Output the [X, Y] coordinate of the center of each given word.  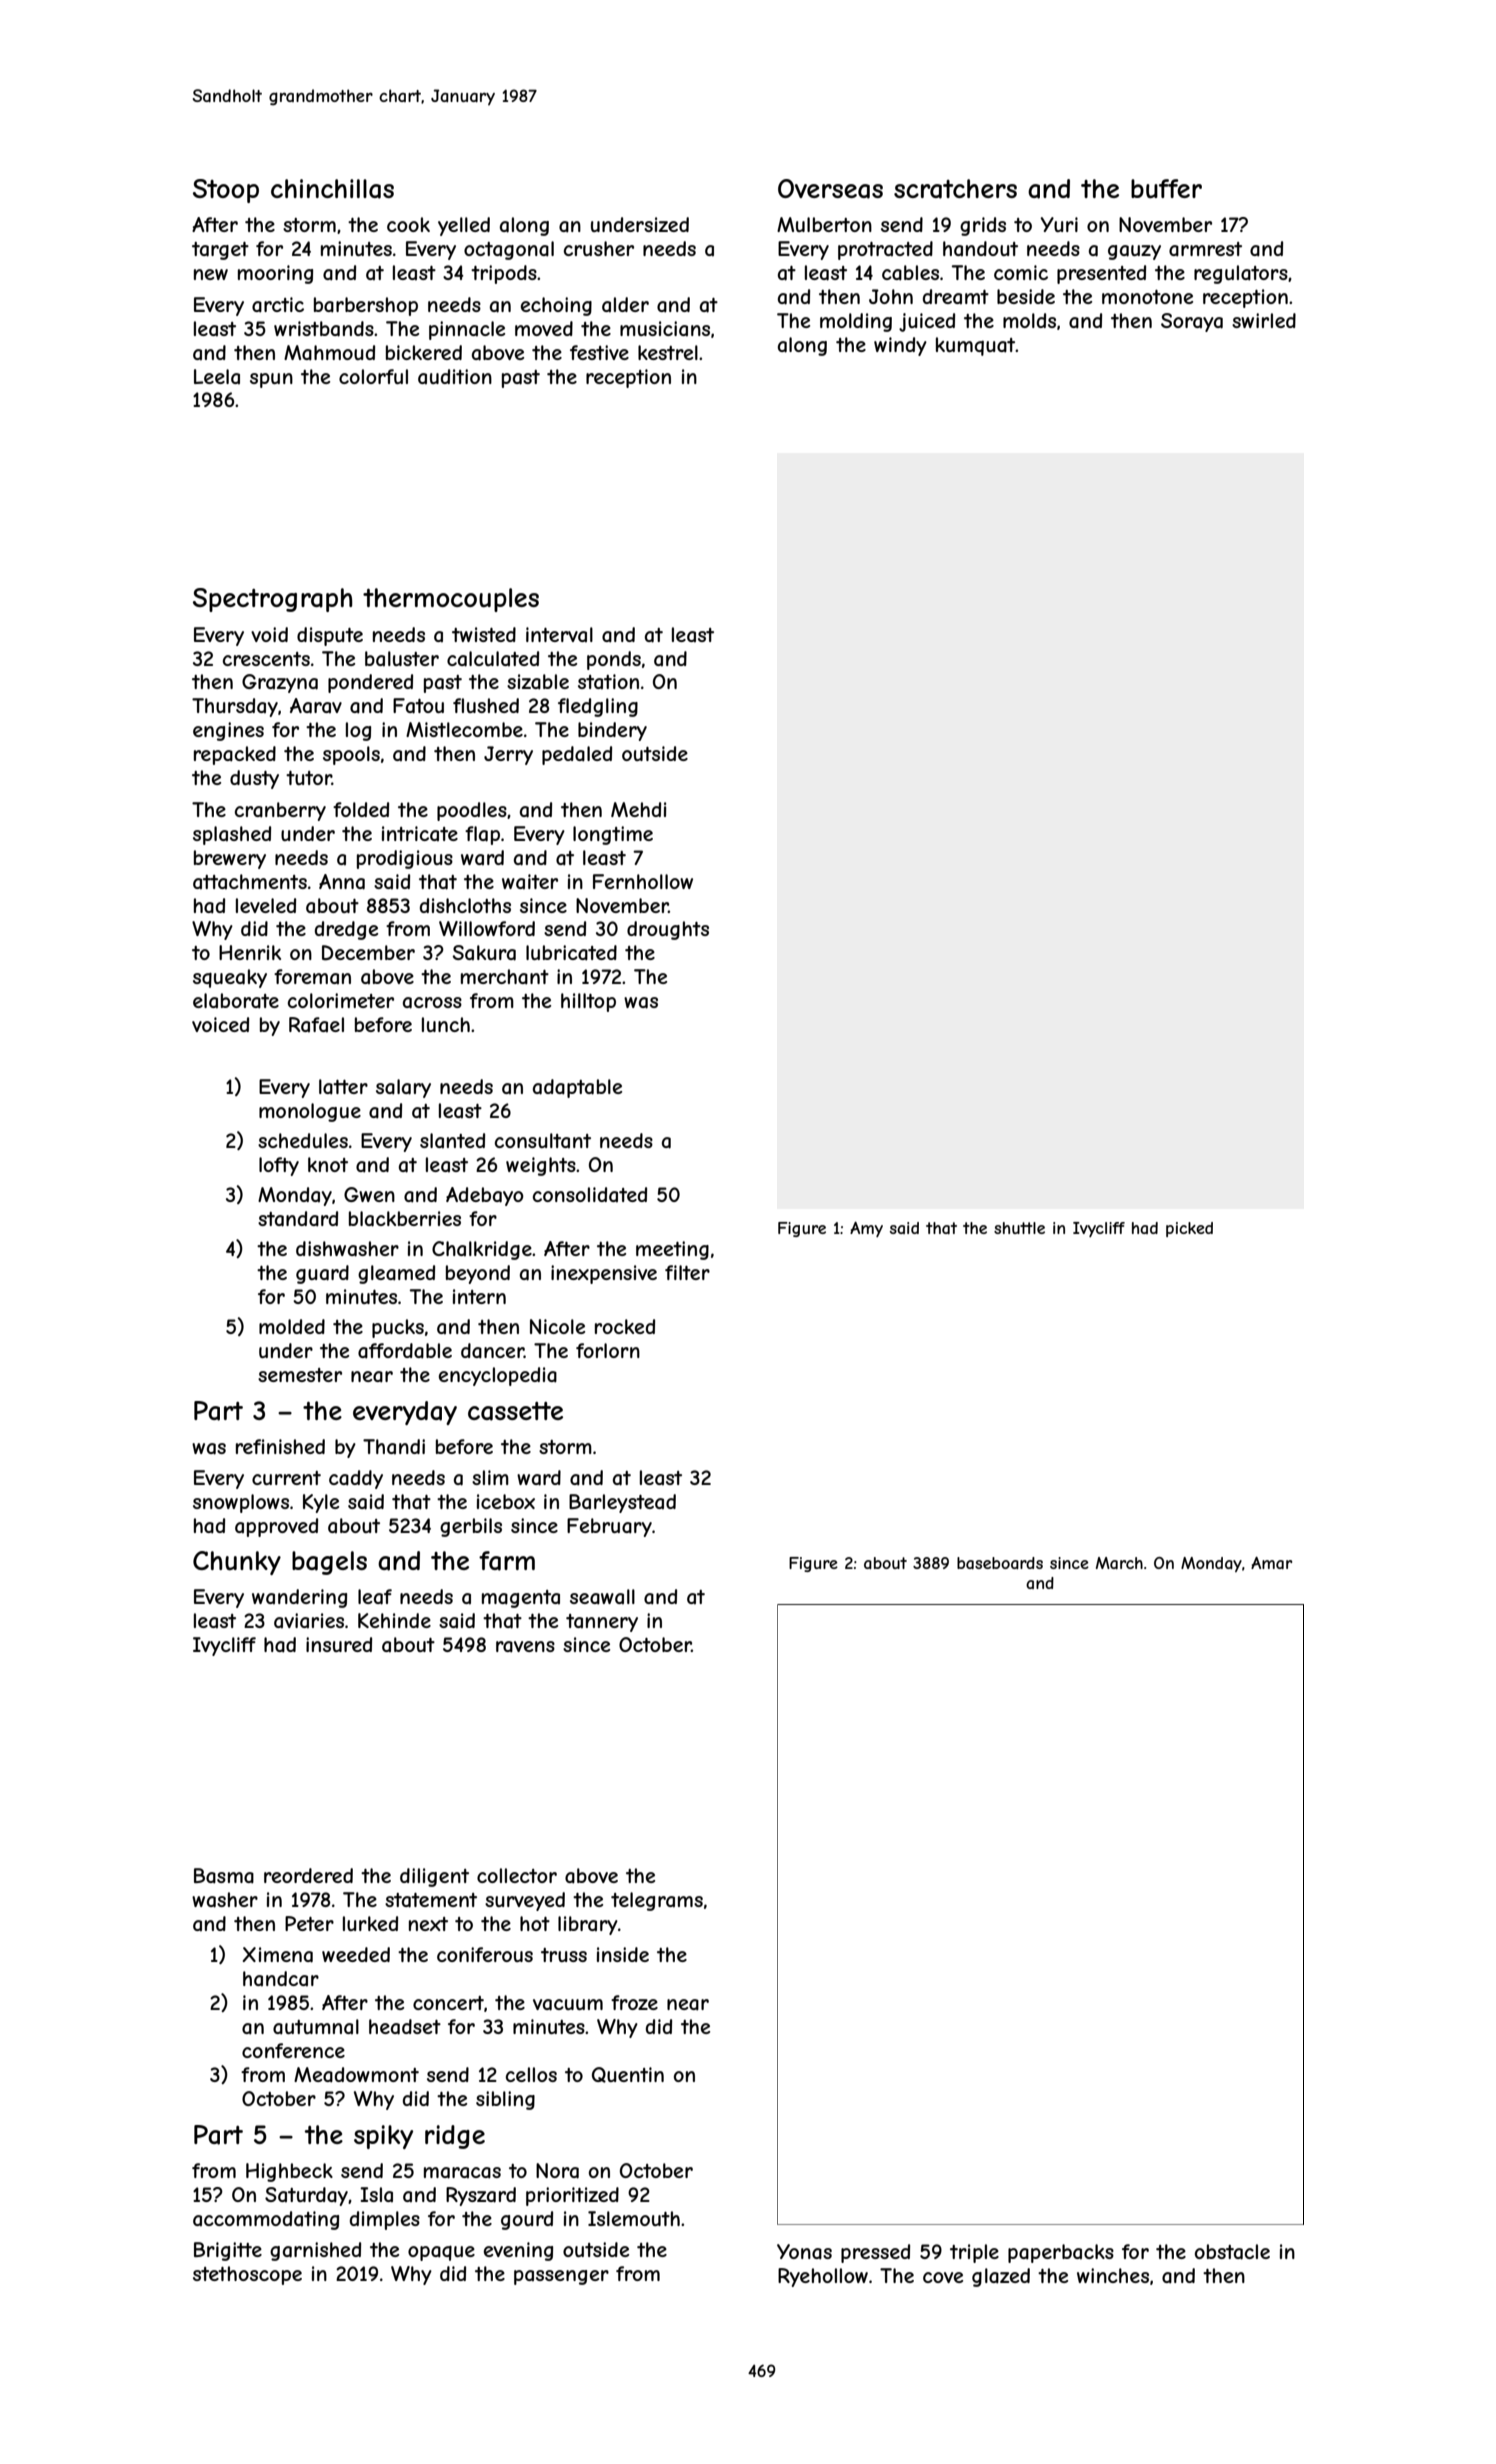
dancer [492, 1351]
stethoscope [247, 2275]
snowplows [241, 1503]
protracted [885, 250]
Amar [1271, 1563]
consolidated [590, 1194]
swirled [1264, 320]
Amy [866, 1229]
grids [983, 226]
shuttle [1019, 1228]
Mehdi [638, 809]
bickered [424, 352]
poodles [472, 811]
